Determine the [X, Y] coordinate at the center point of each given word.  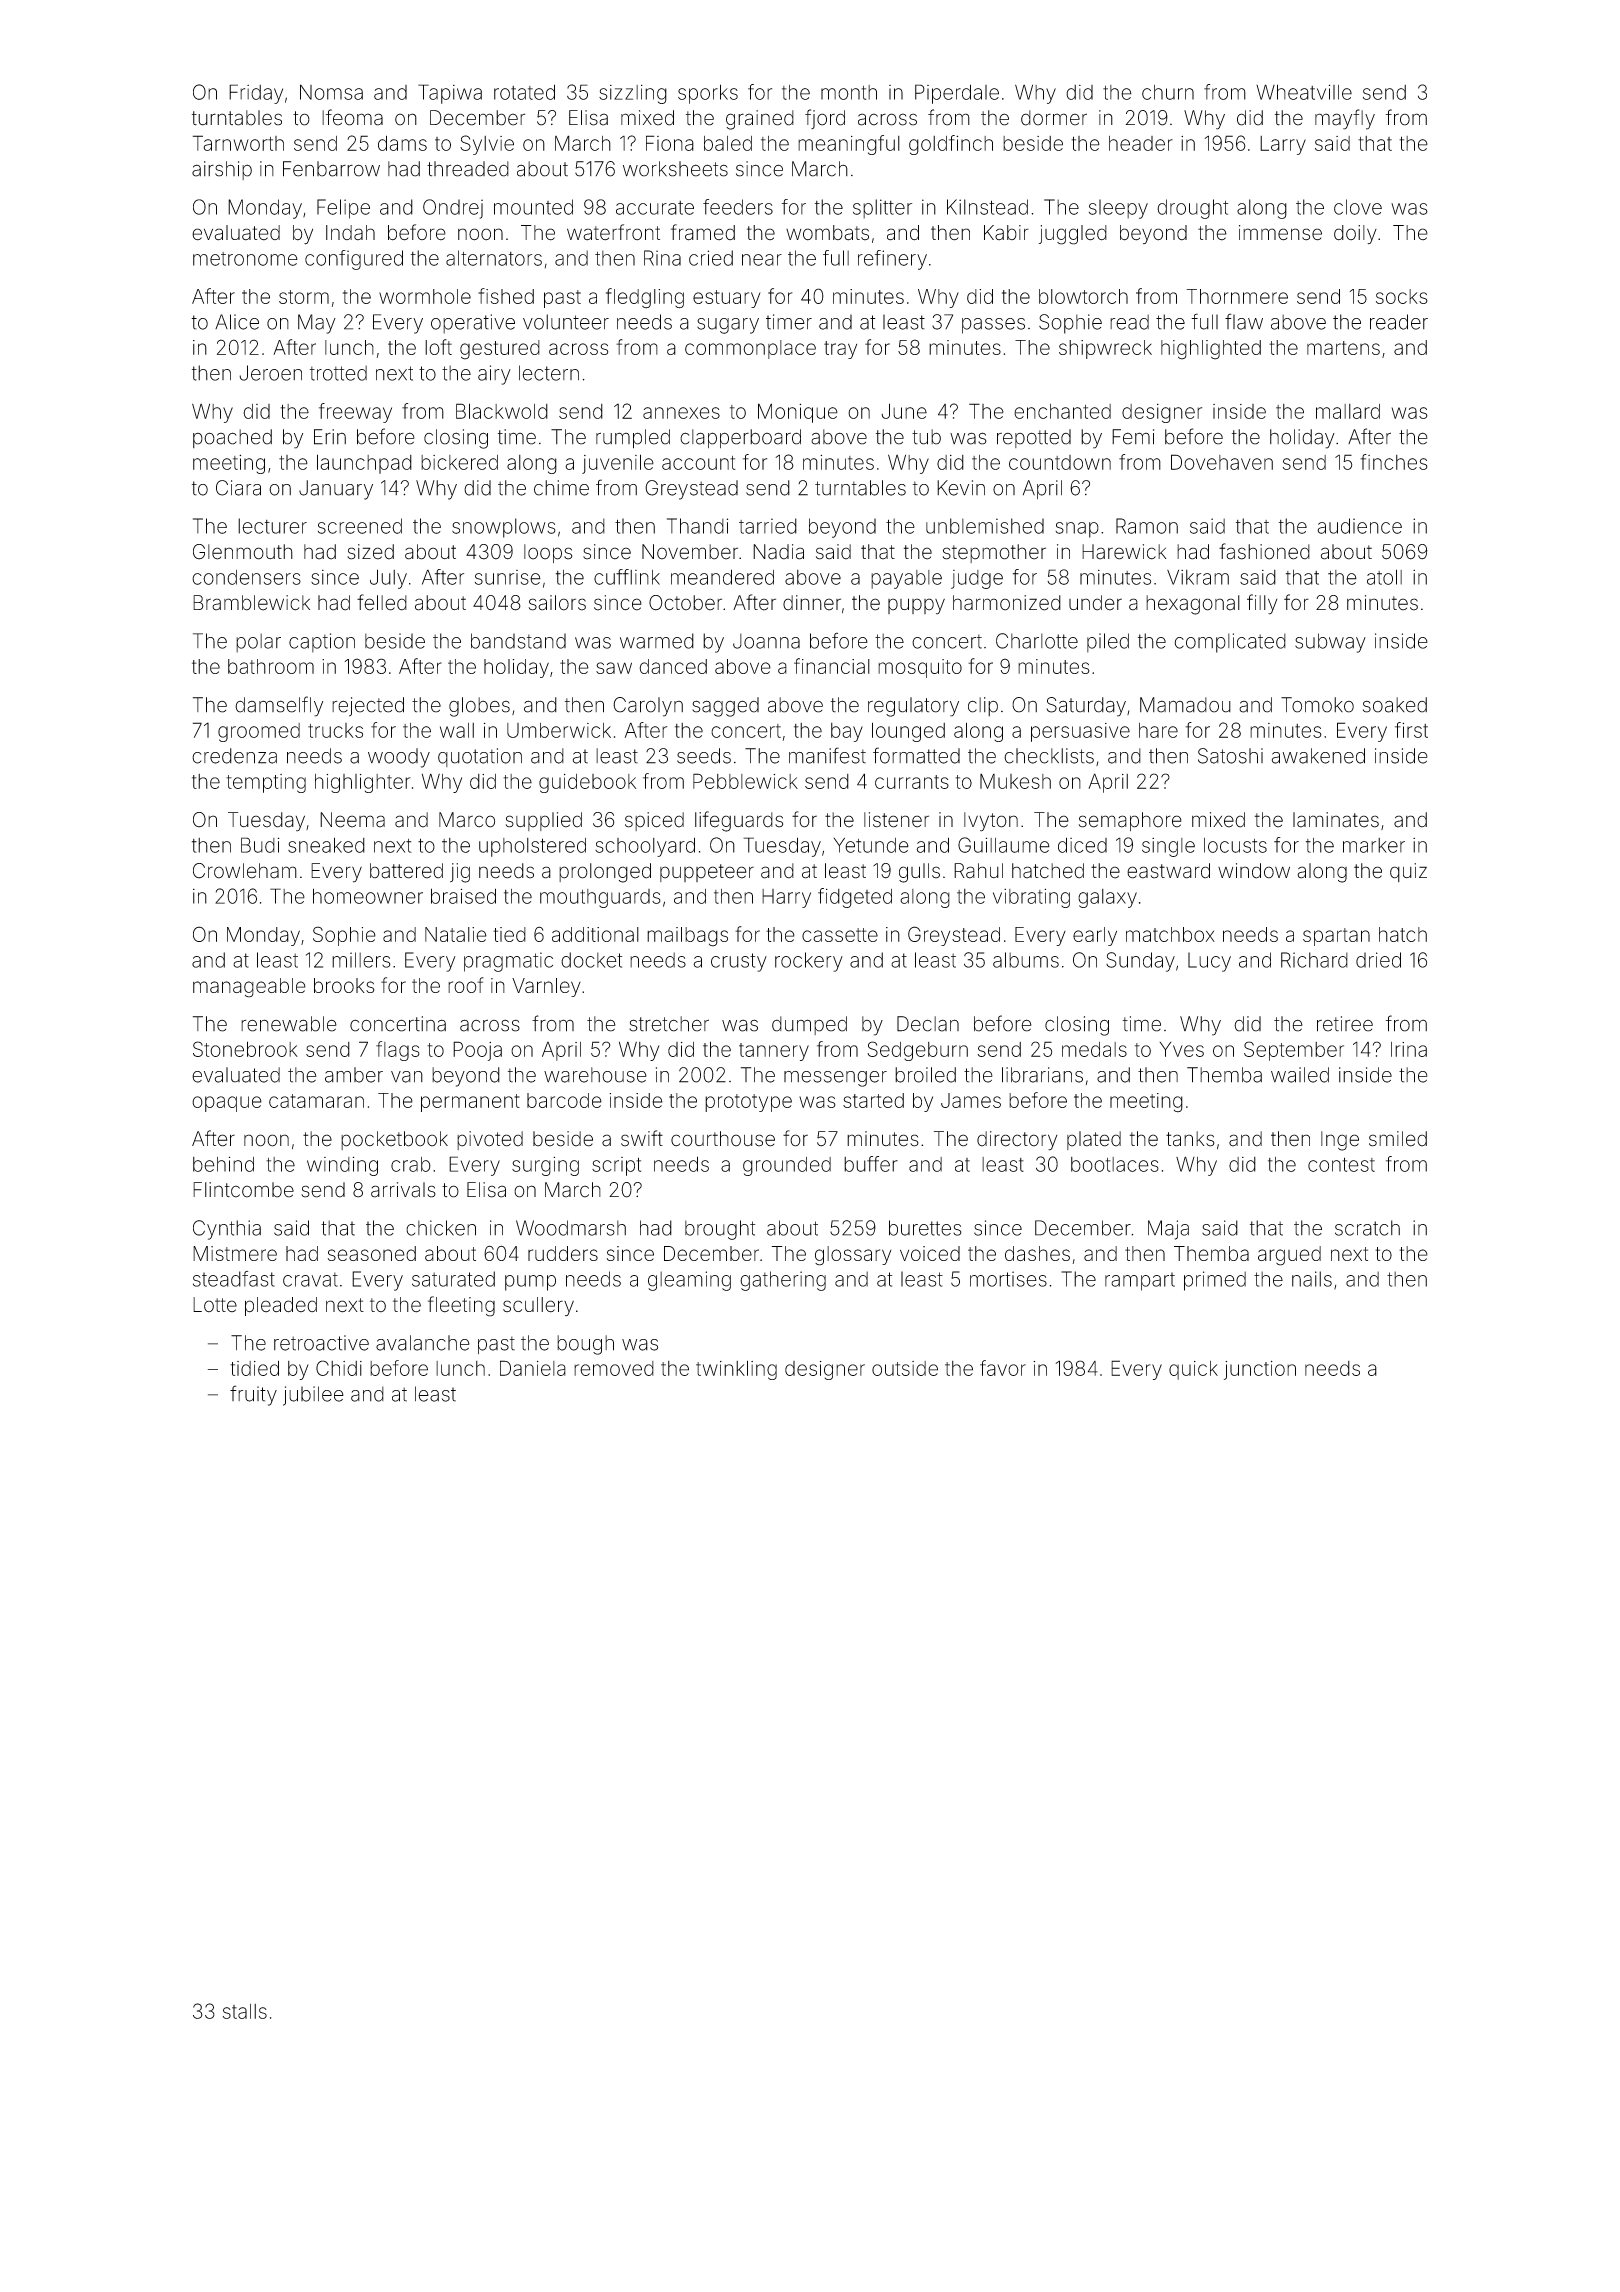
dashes [1037, 1253]
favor [1003, 1368]
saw [614, 668]
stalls [245, 2011]
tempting [266, 783]
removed [614, 1368]
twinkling [736, 1370]
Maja [1168, 1230]
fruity [253, 1395]
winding [342, 1166]
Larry [1283, 145]
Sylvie [487, 145]
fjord [825, 119]
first [1411, 730]
